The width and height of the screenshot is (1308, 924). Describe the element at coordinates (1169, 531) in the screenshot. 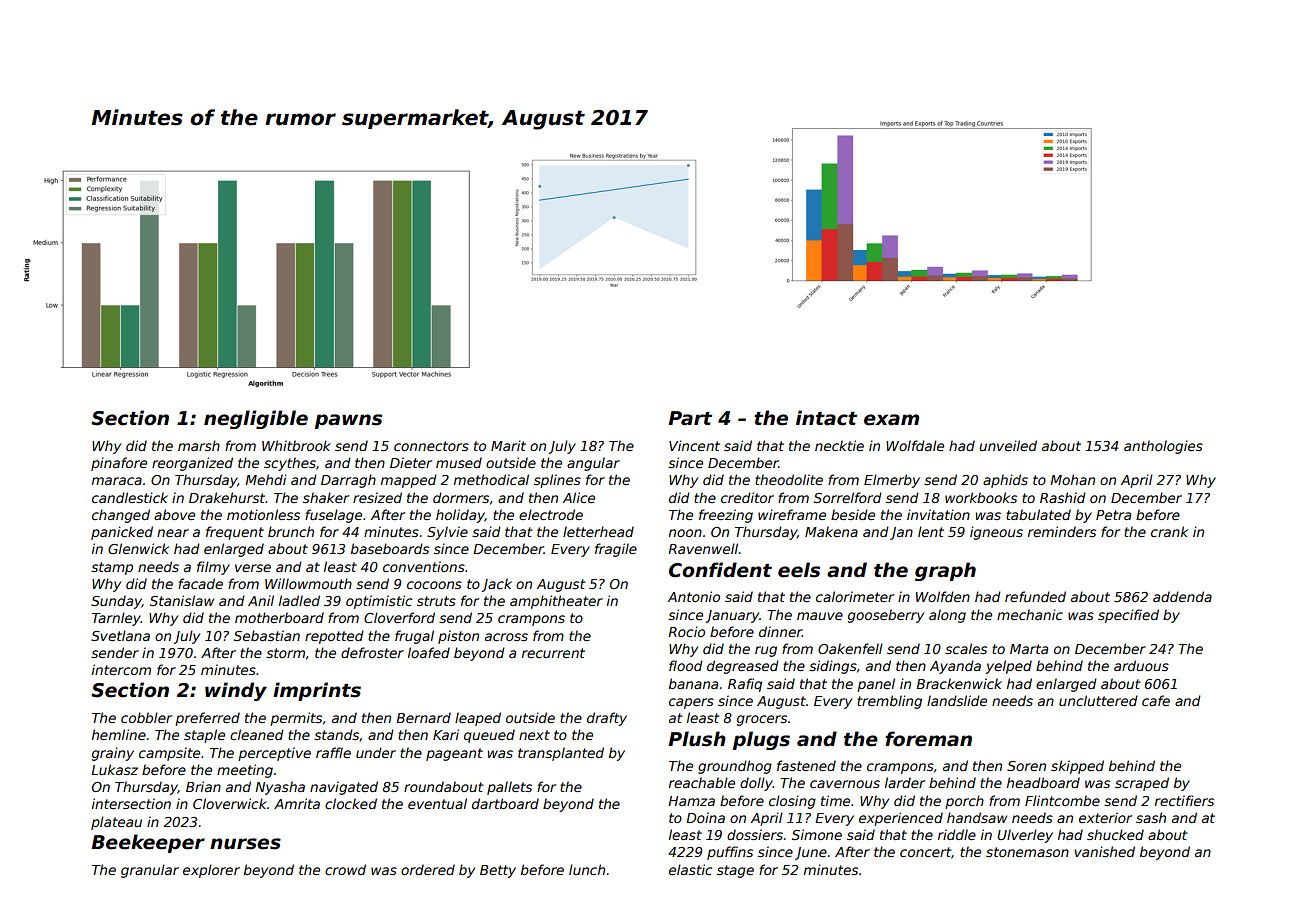

I see `crank` at that location.
